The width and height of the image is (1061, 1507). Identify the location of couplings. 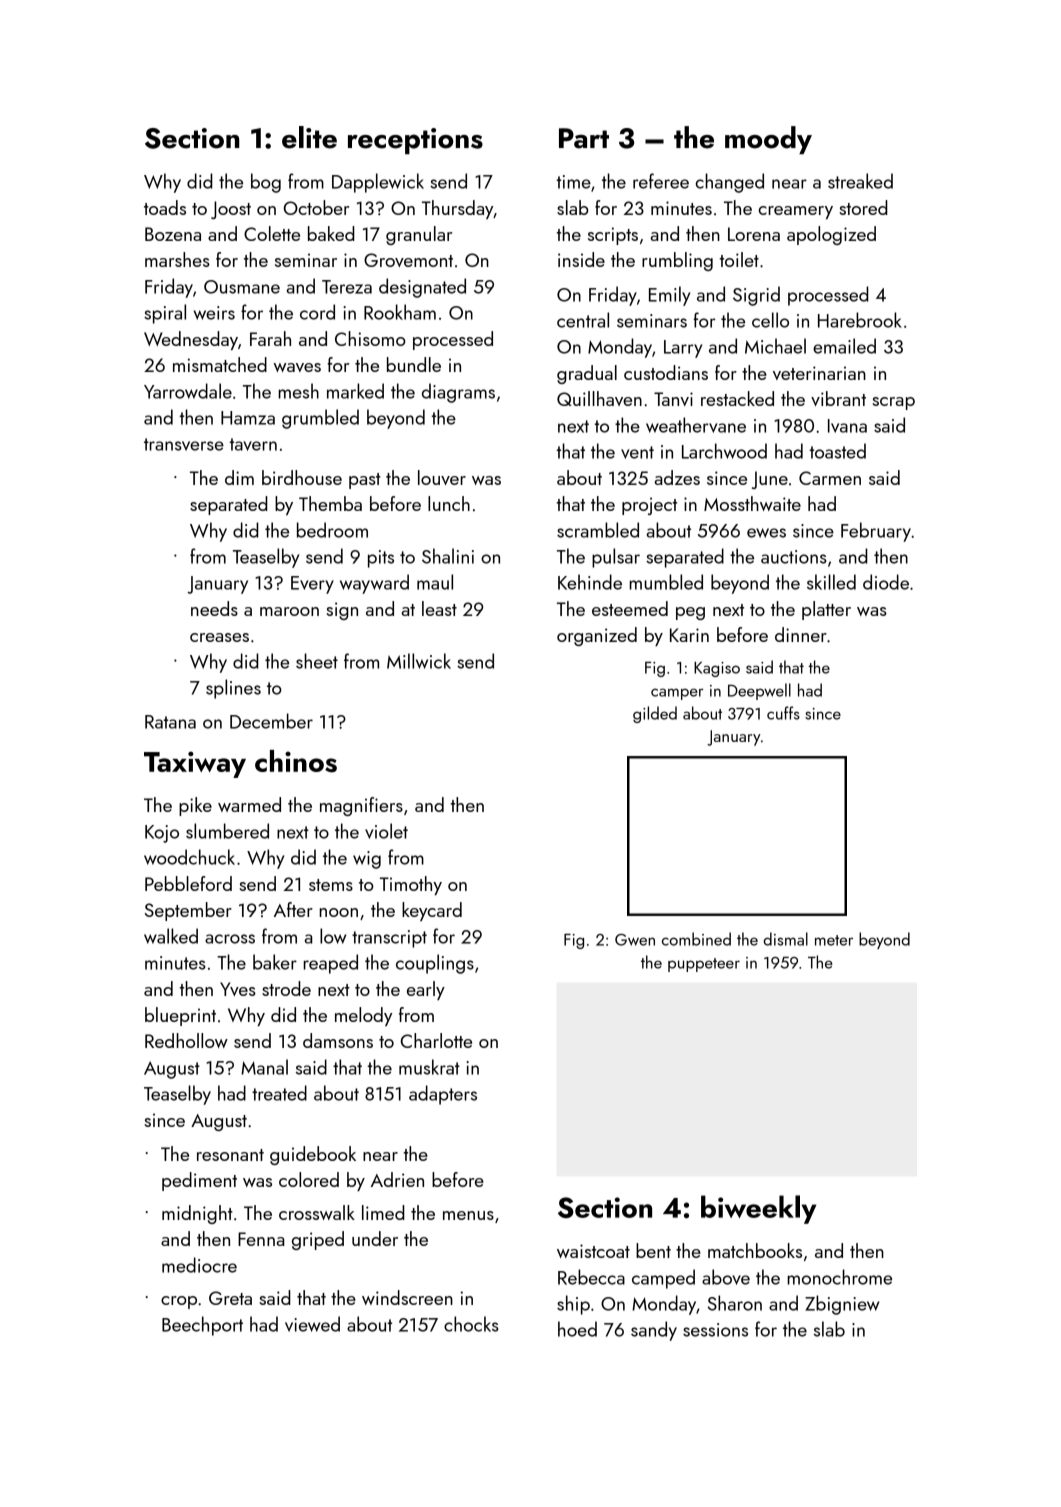
(435, 964).
